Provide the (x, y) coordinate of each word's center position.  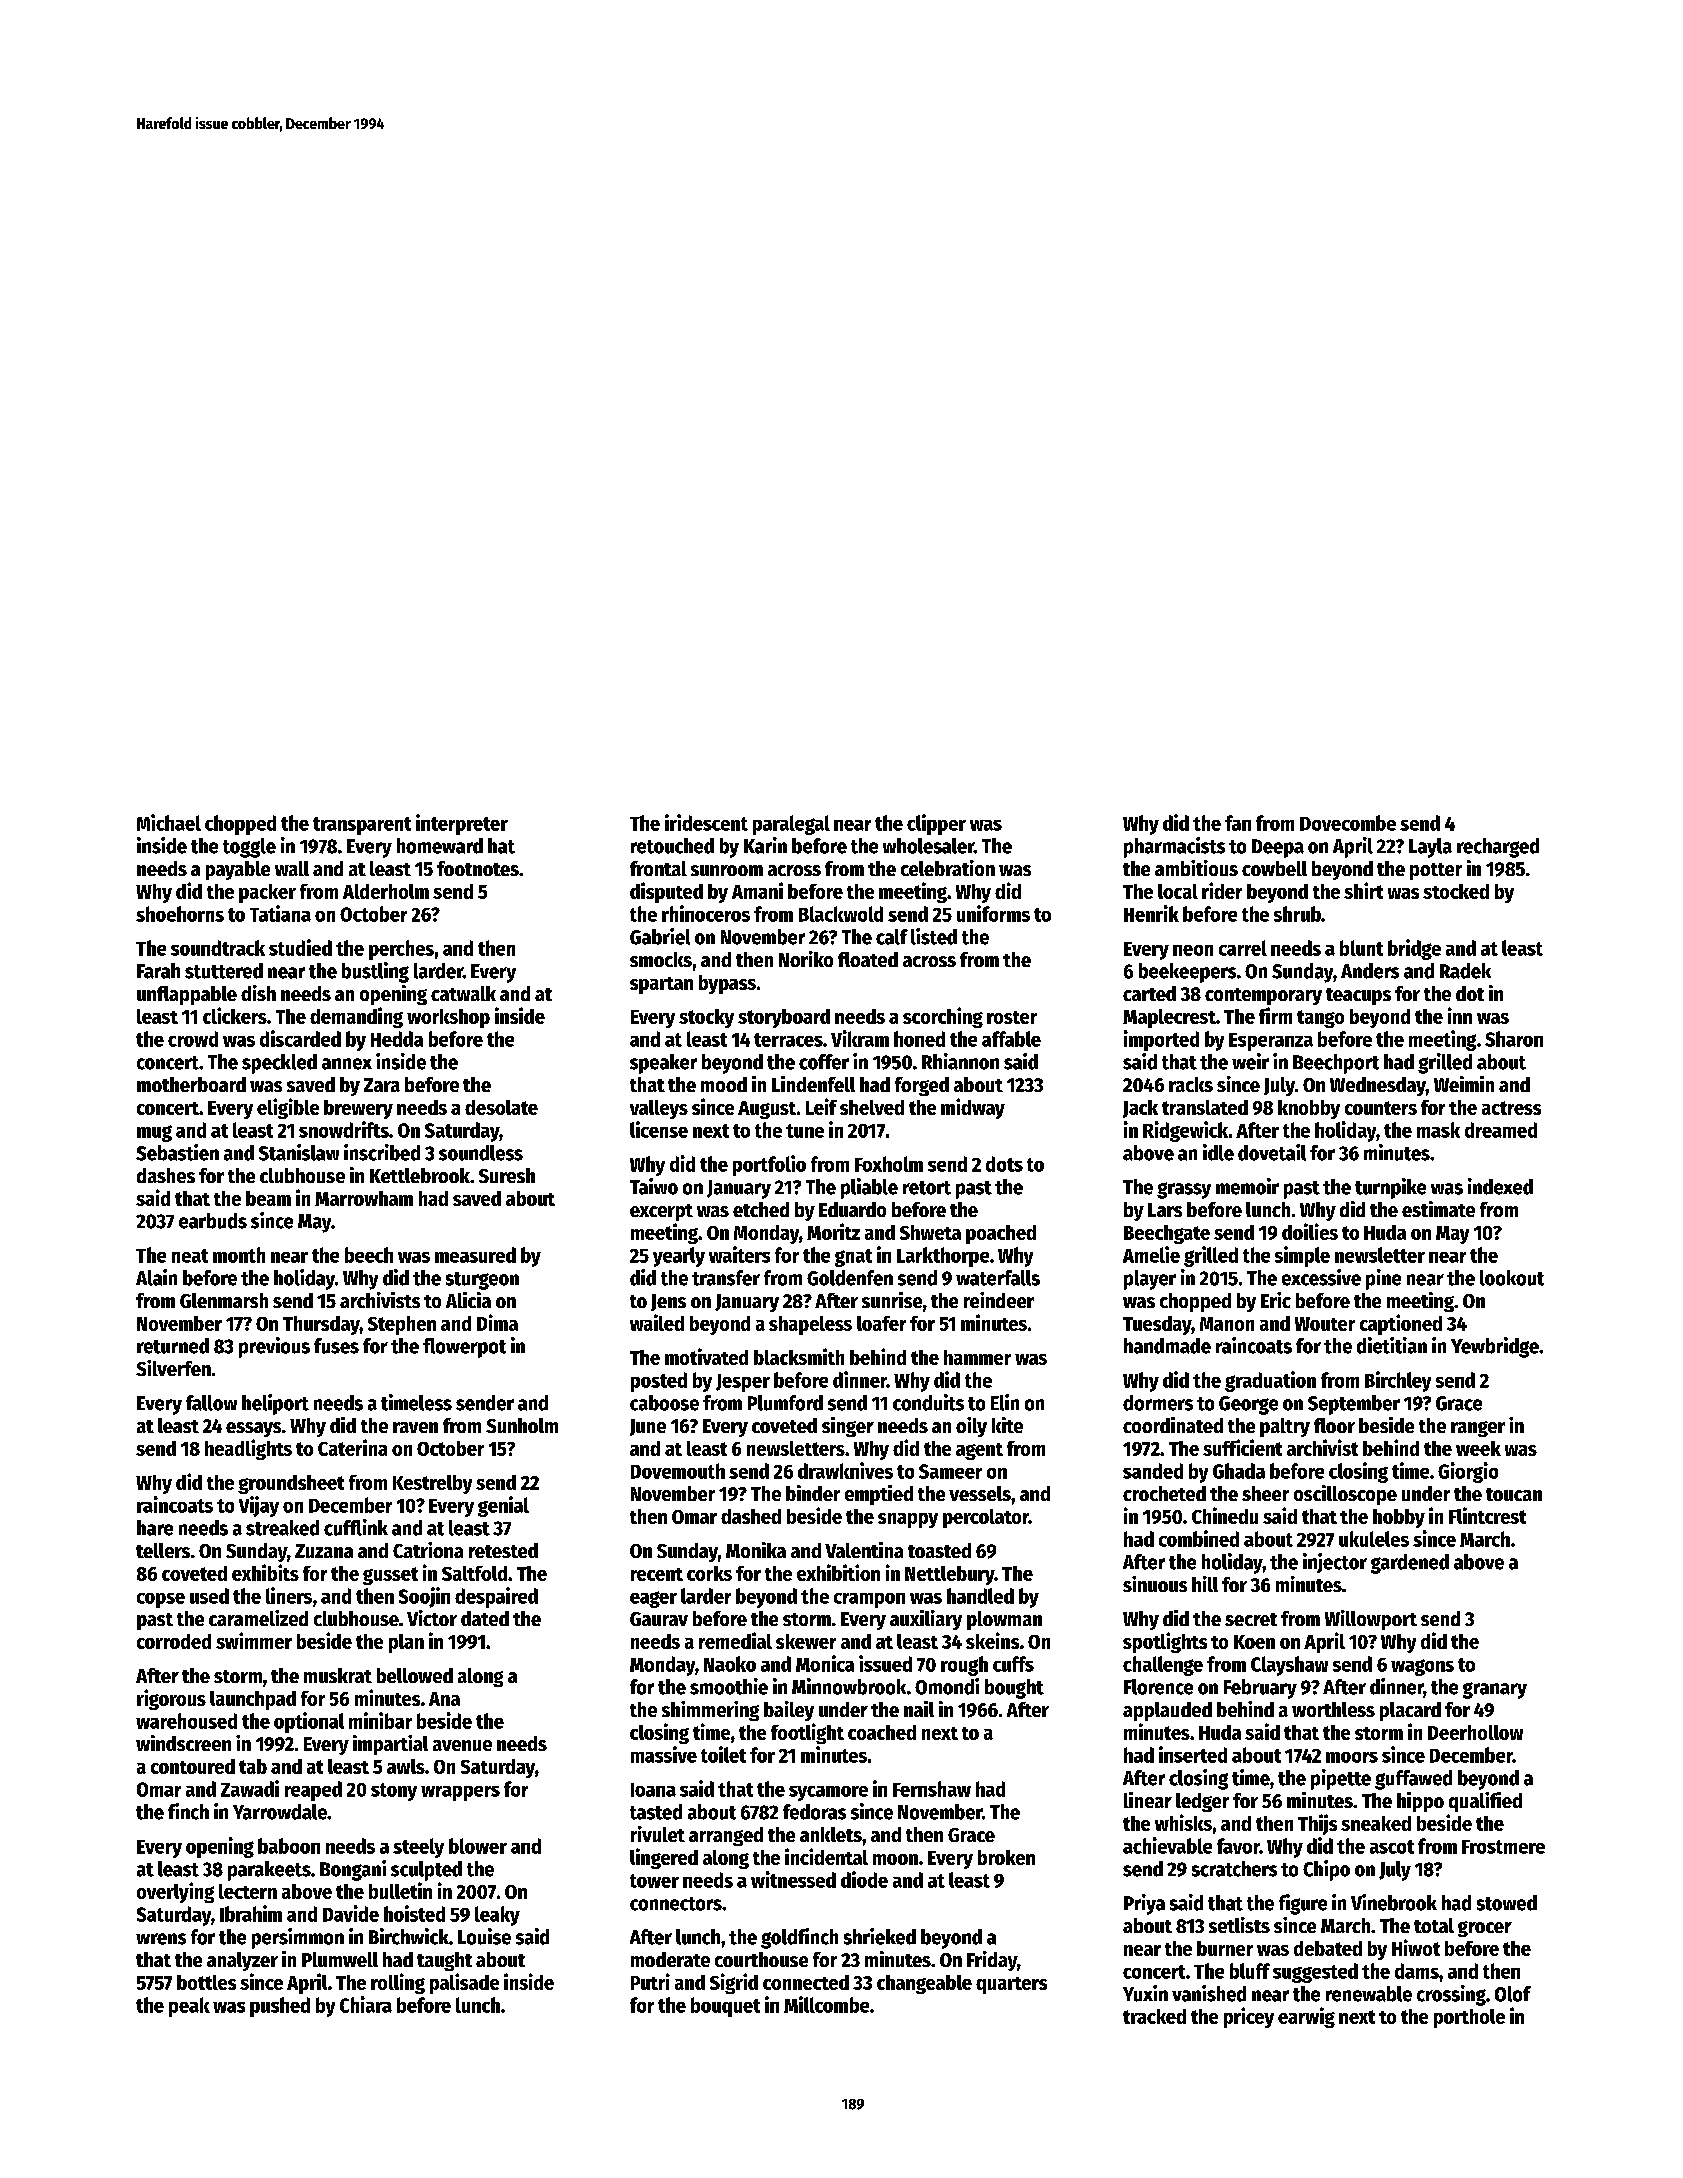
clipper (936, 824)
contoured (193, 1766)
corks (709, 1573)
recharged (1498, 848)
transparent (362, 826)
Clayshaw (1289, 1666)
